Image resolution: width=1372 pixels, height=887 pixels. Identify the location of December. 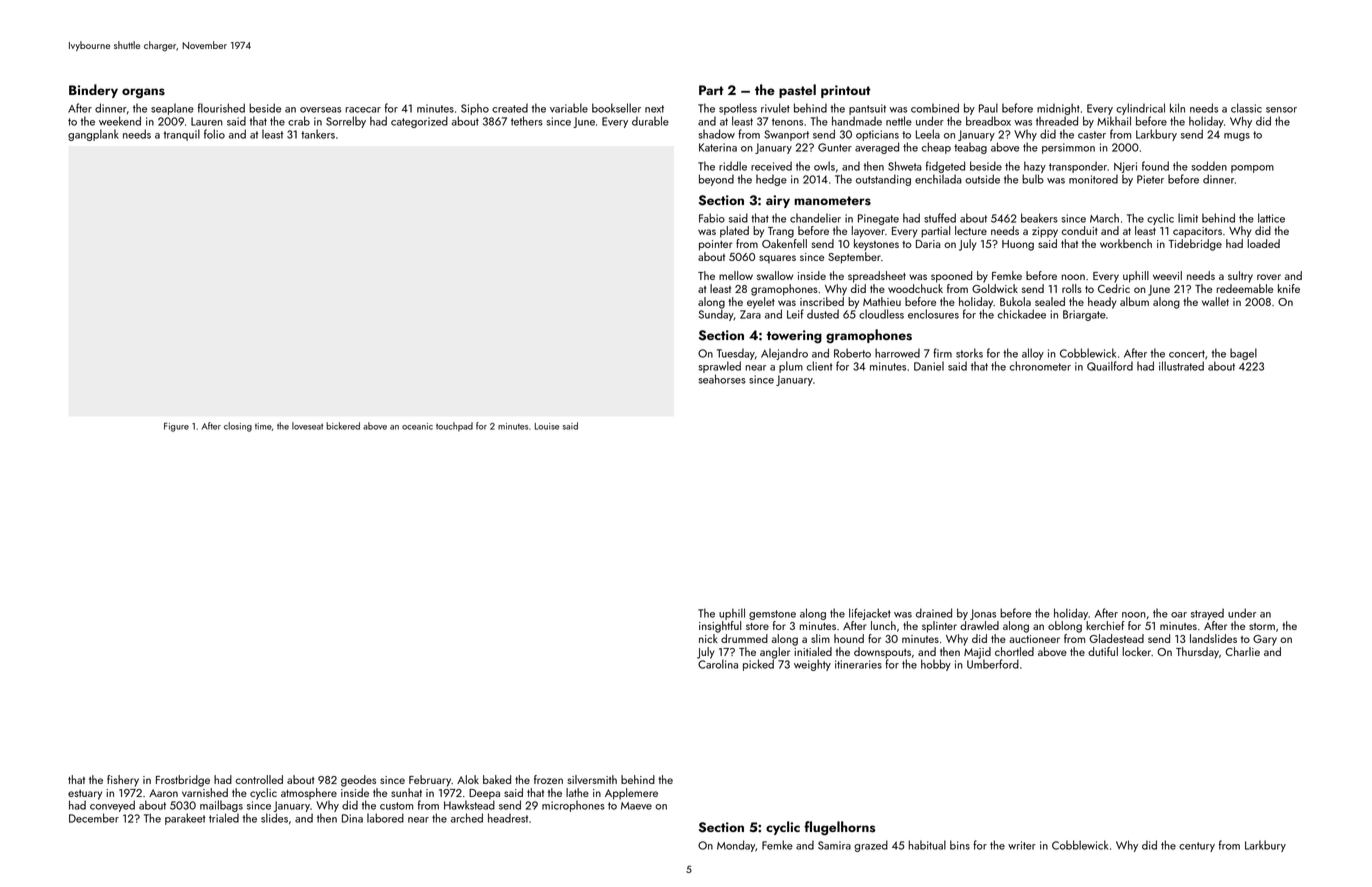
(94, 818).
